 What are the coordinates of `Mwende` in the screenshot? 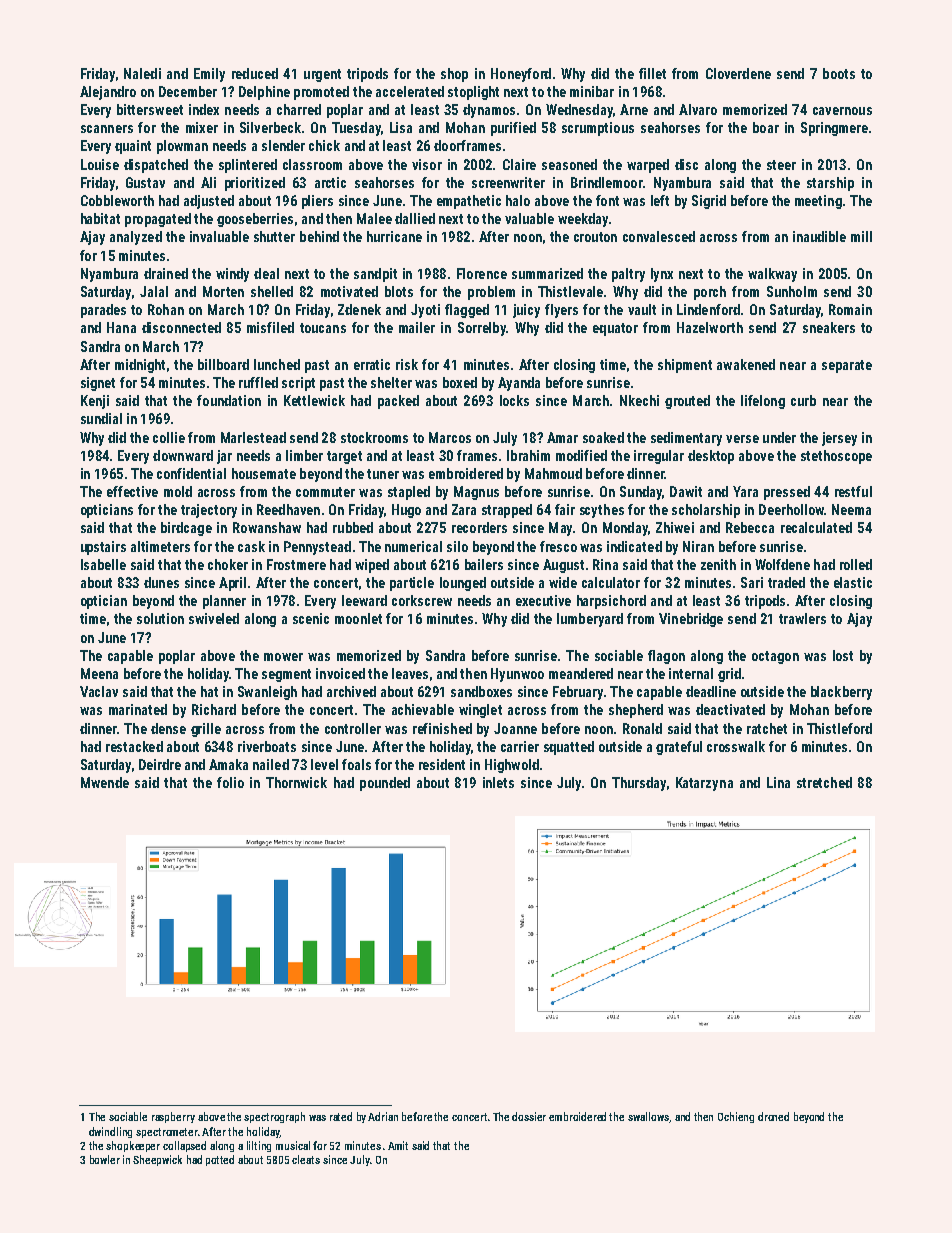 It's located at (105, 782).
